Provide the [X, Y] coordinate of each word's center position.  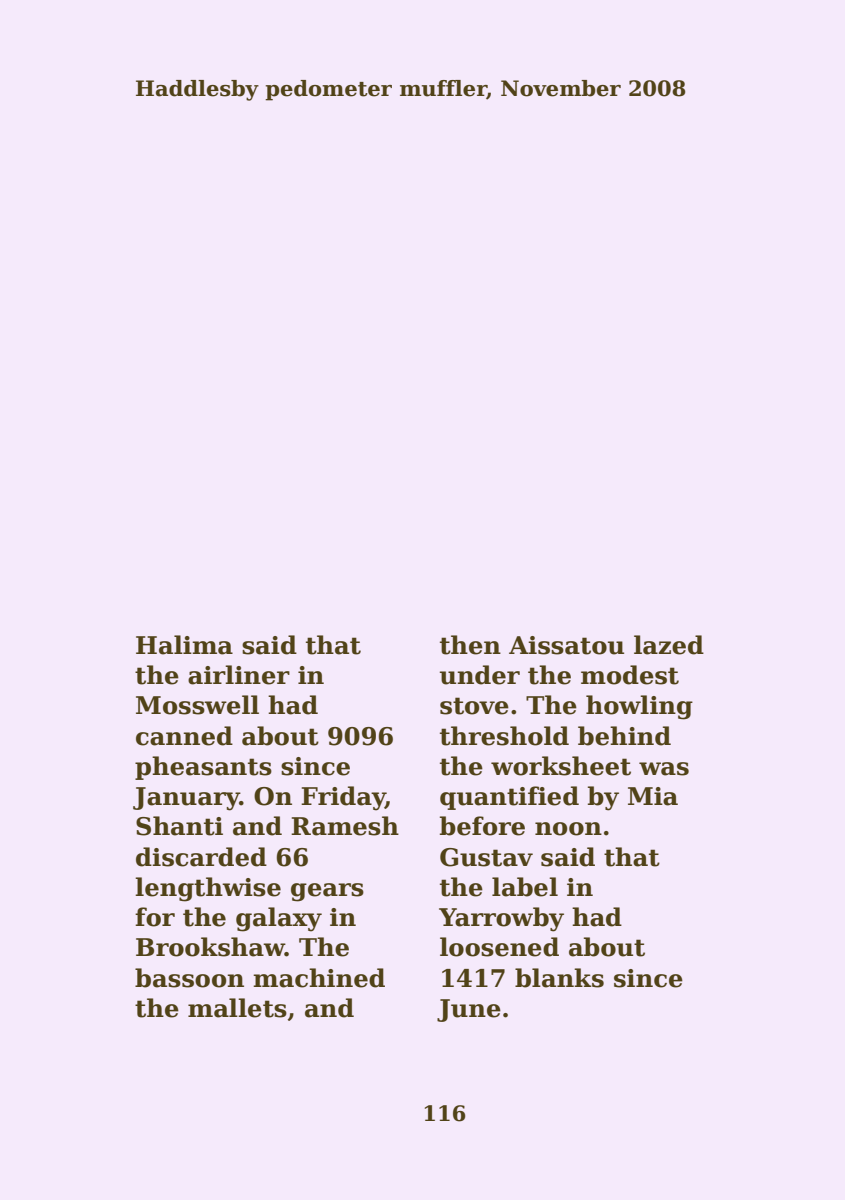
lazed [669, 645]
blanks [559, 978]
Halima [184, 645]
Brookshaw [210, 947]
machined [319, 978]
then [470, 645]
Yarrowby [501, 919]
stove [474, 706]
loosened [499, 947]
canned [184, 736]
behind [624, 736]
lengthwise [208, 889]
